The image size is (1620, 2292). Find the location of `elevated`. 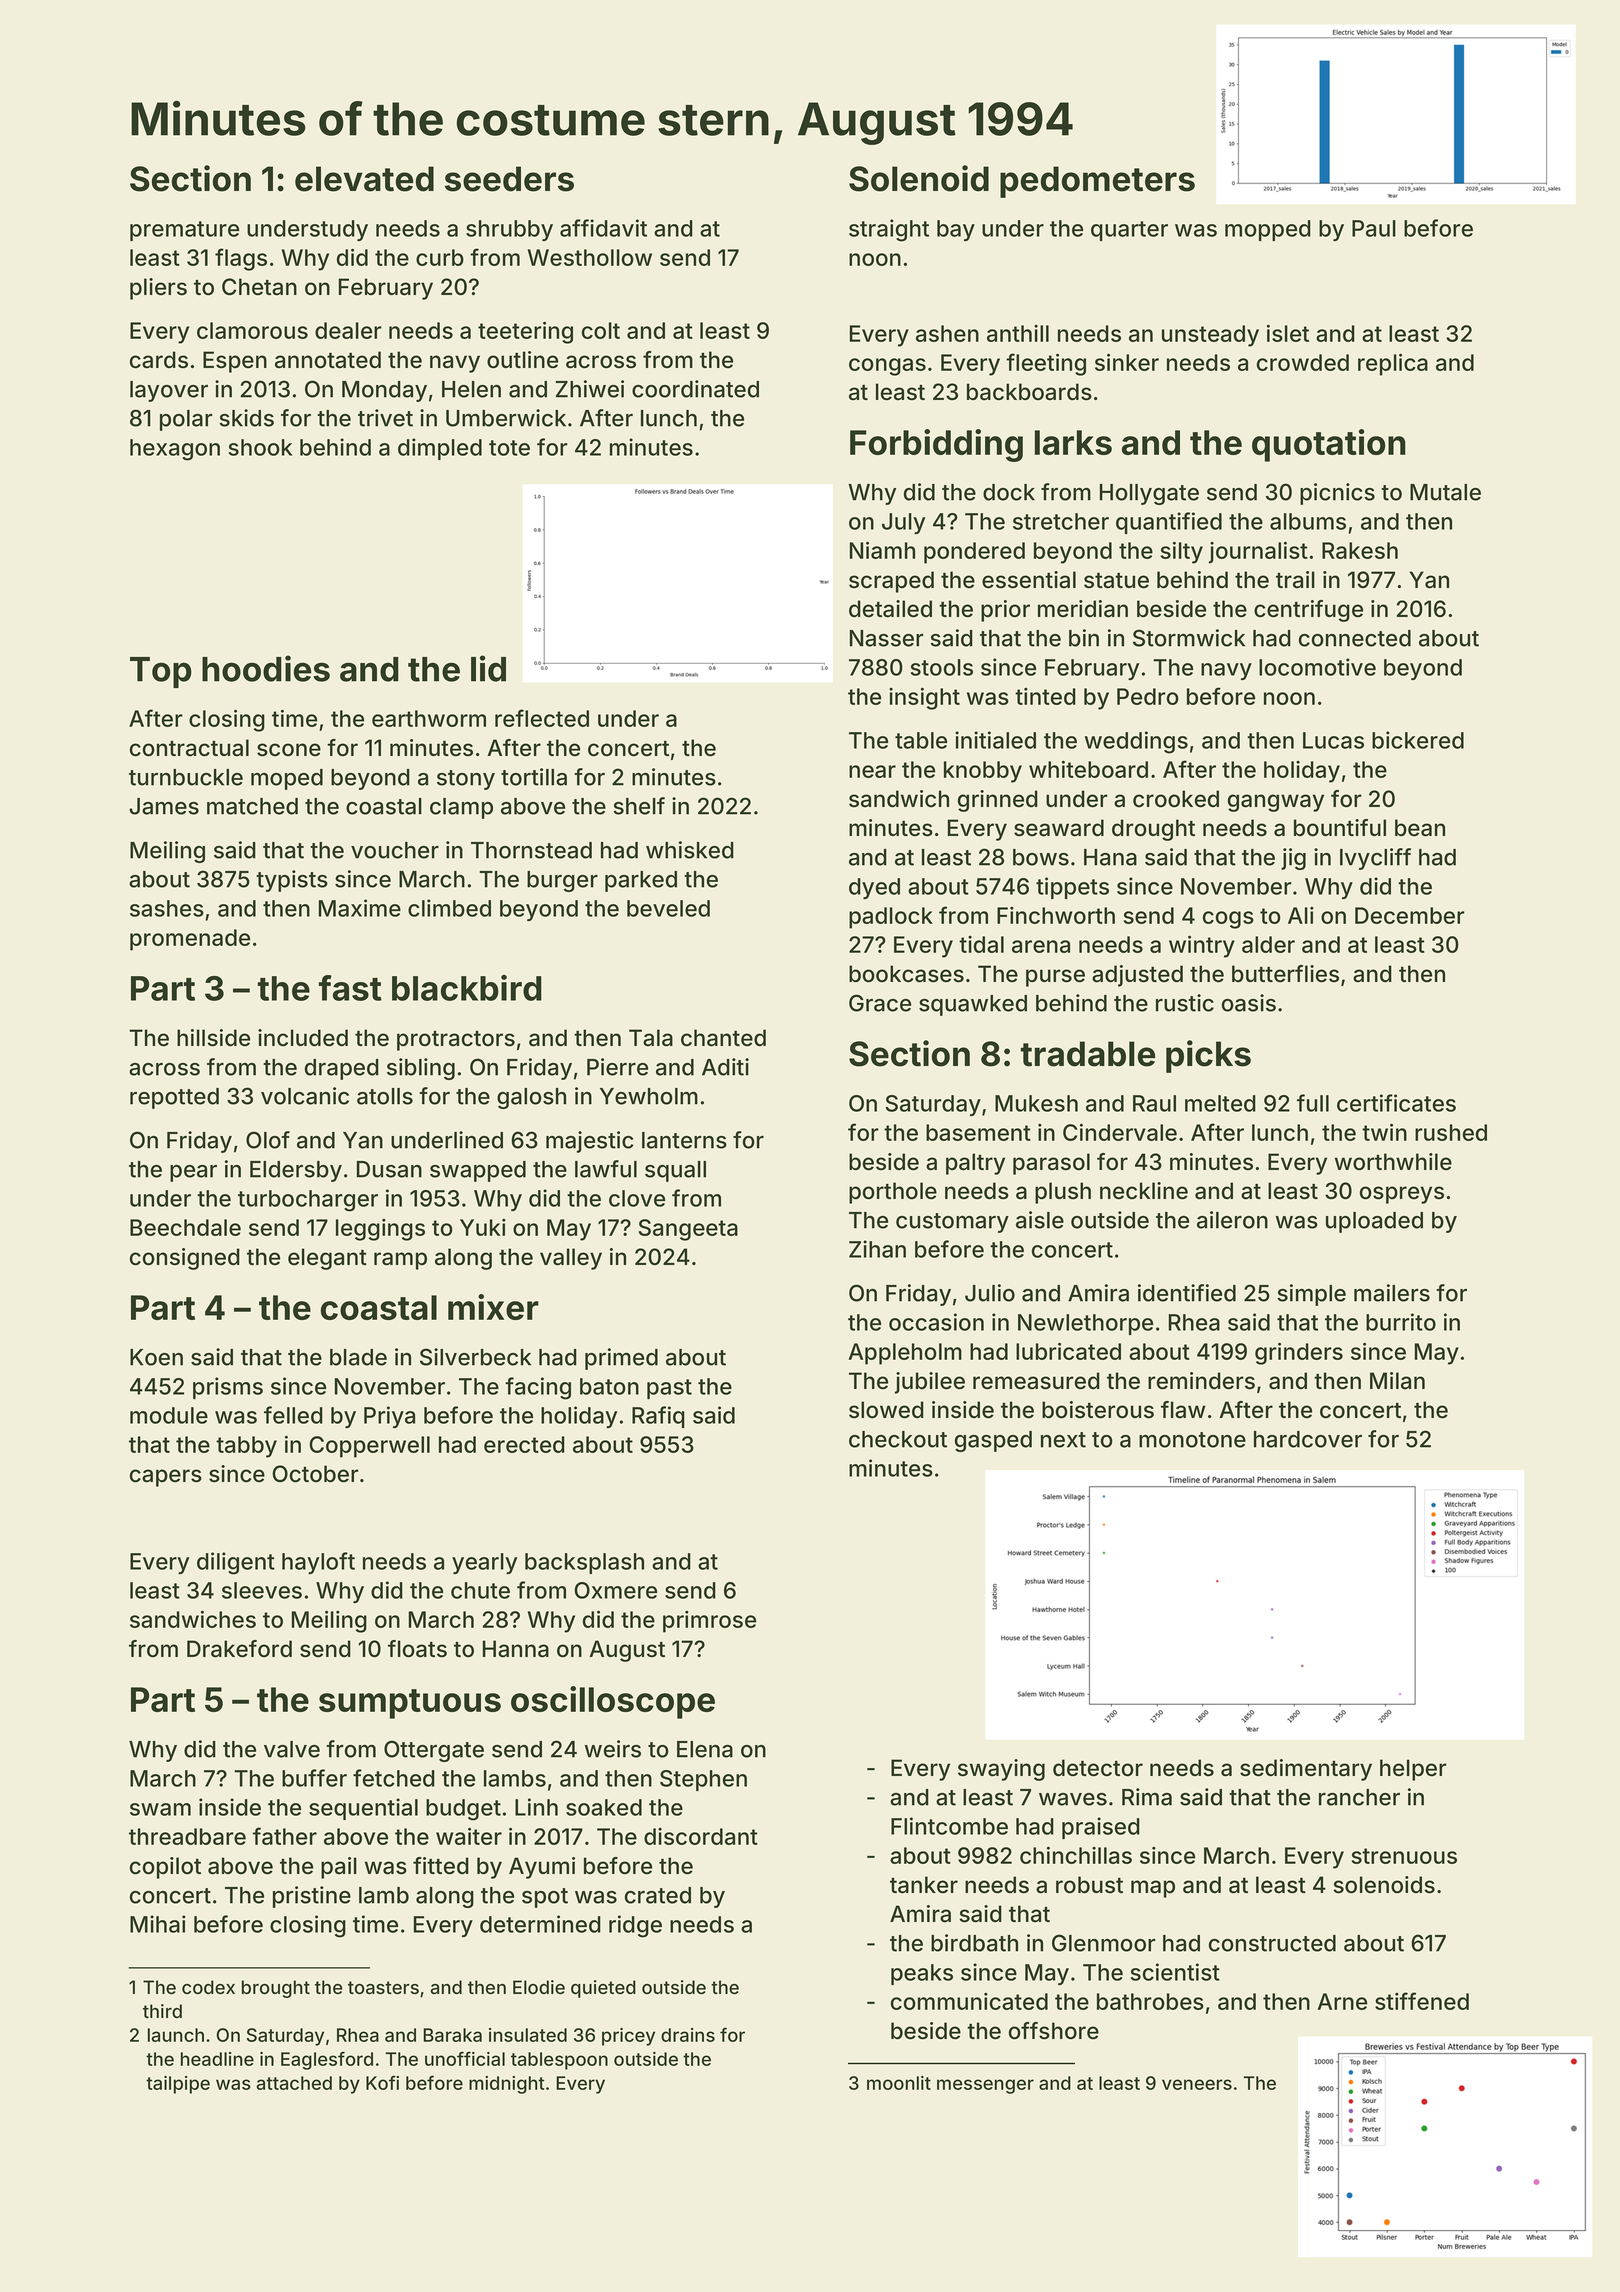

elevated is located at coordinates (364, 179).
